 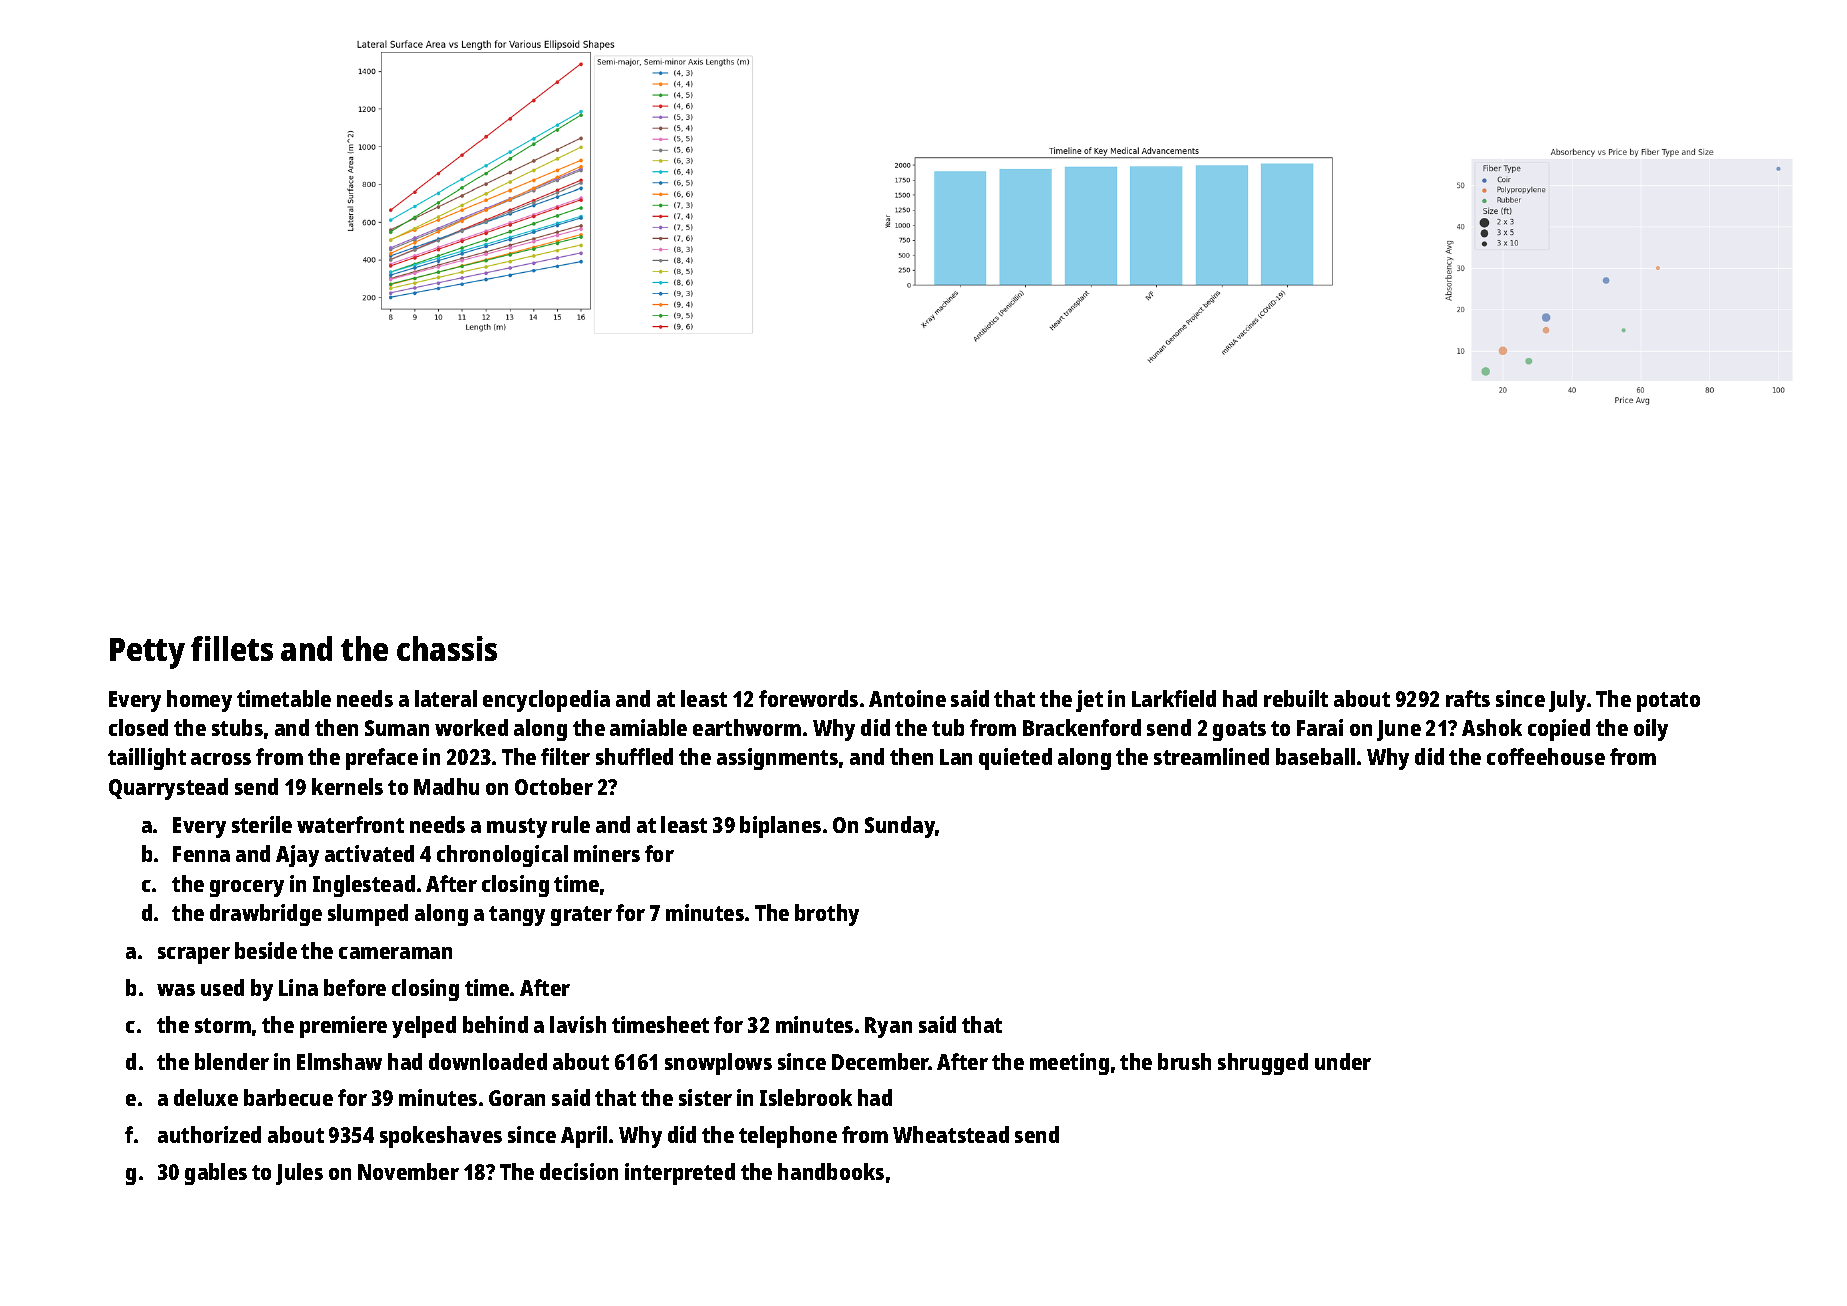 What do you see at coordinates (447, 648) in the image?
I see `chassis` at bounding box center [447, 648].
